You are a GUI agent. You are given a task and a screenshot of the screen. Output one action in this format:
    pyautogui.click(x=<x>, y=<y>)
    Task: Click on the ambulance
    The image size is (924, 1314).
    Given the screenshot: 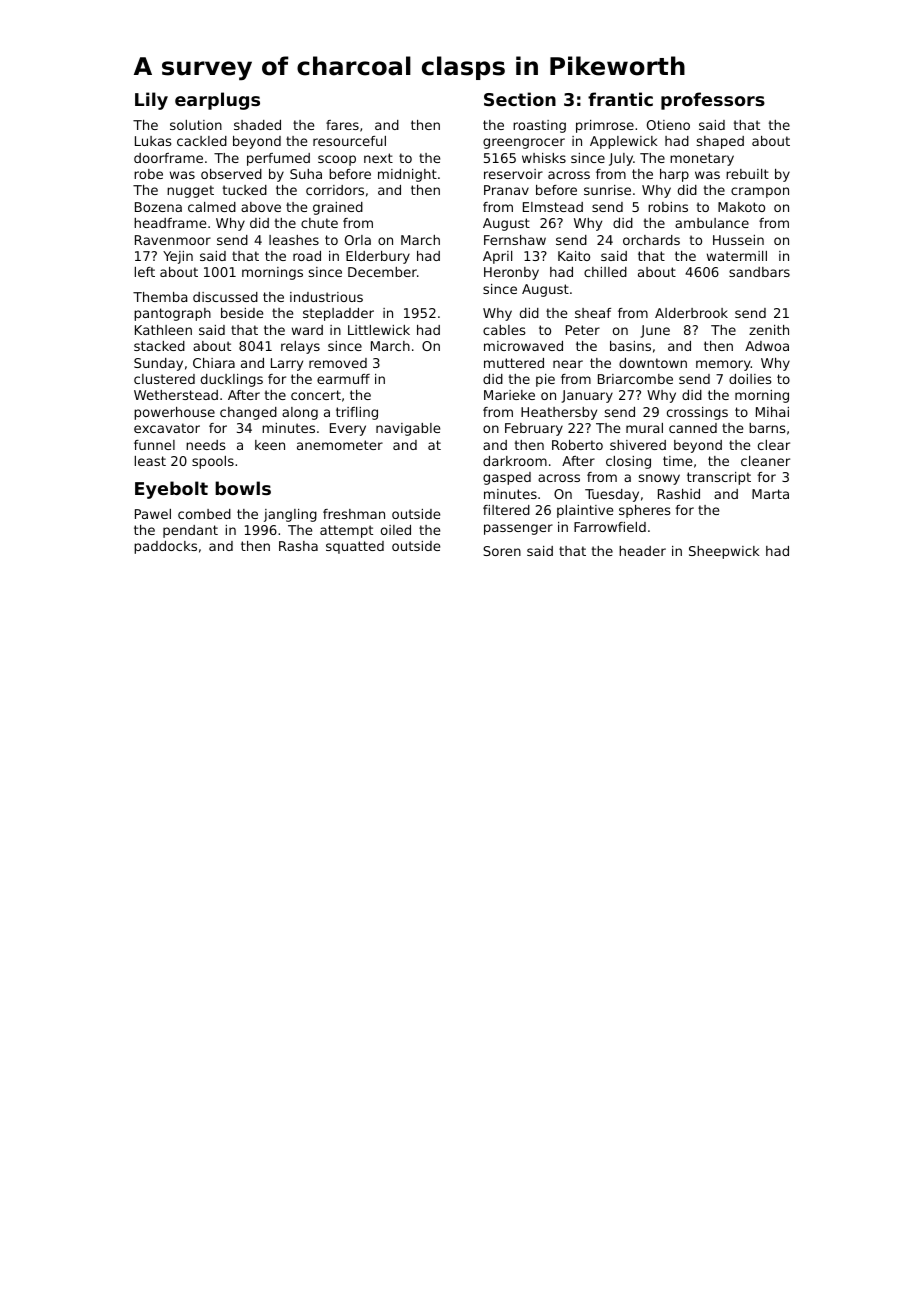 What is the action you would take?
    pyautogui.click(x=712, y=223)
